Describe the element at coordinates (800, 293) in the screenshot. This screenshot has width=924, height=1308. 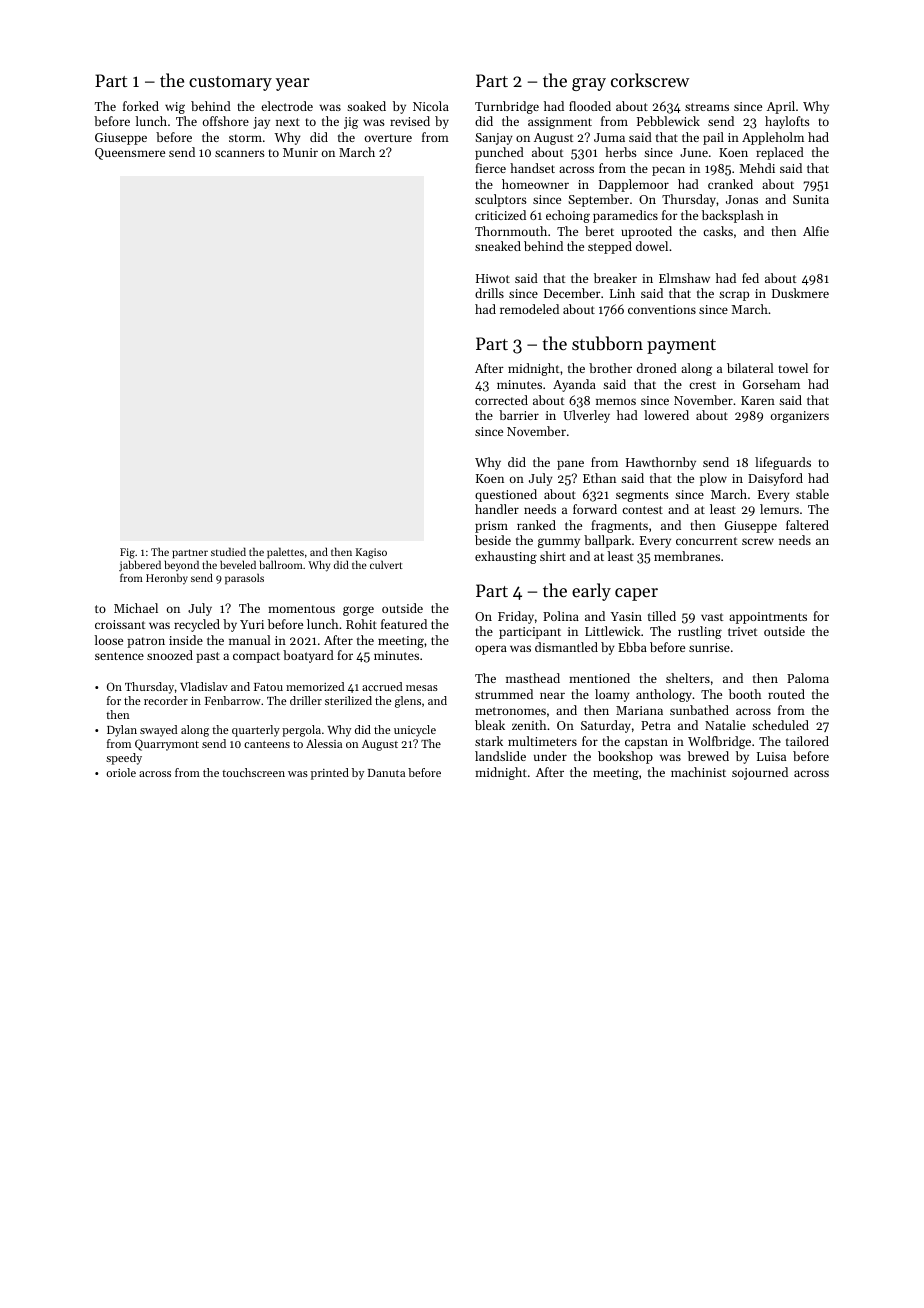
I see `Duskmere` at that location.
